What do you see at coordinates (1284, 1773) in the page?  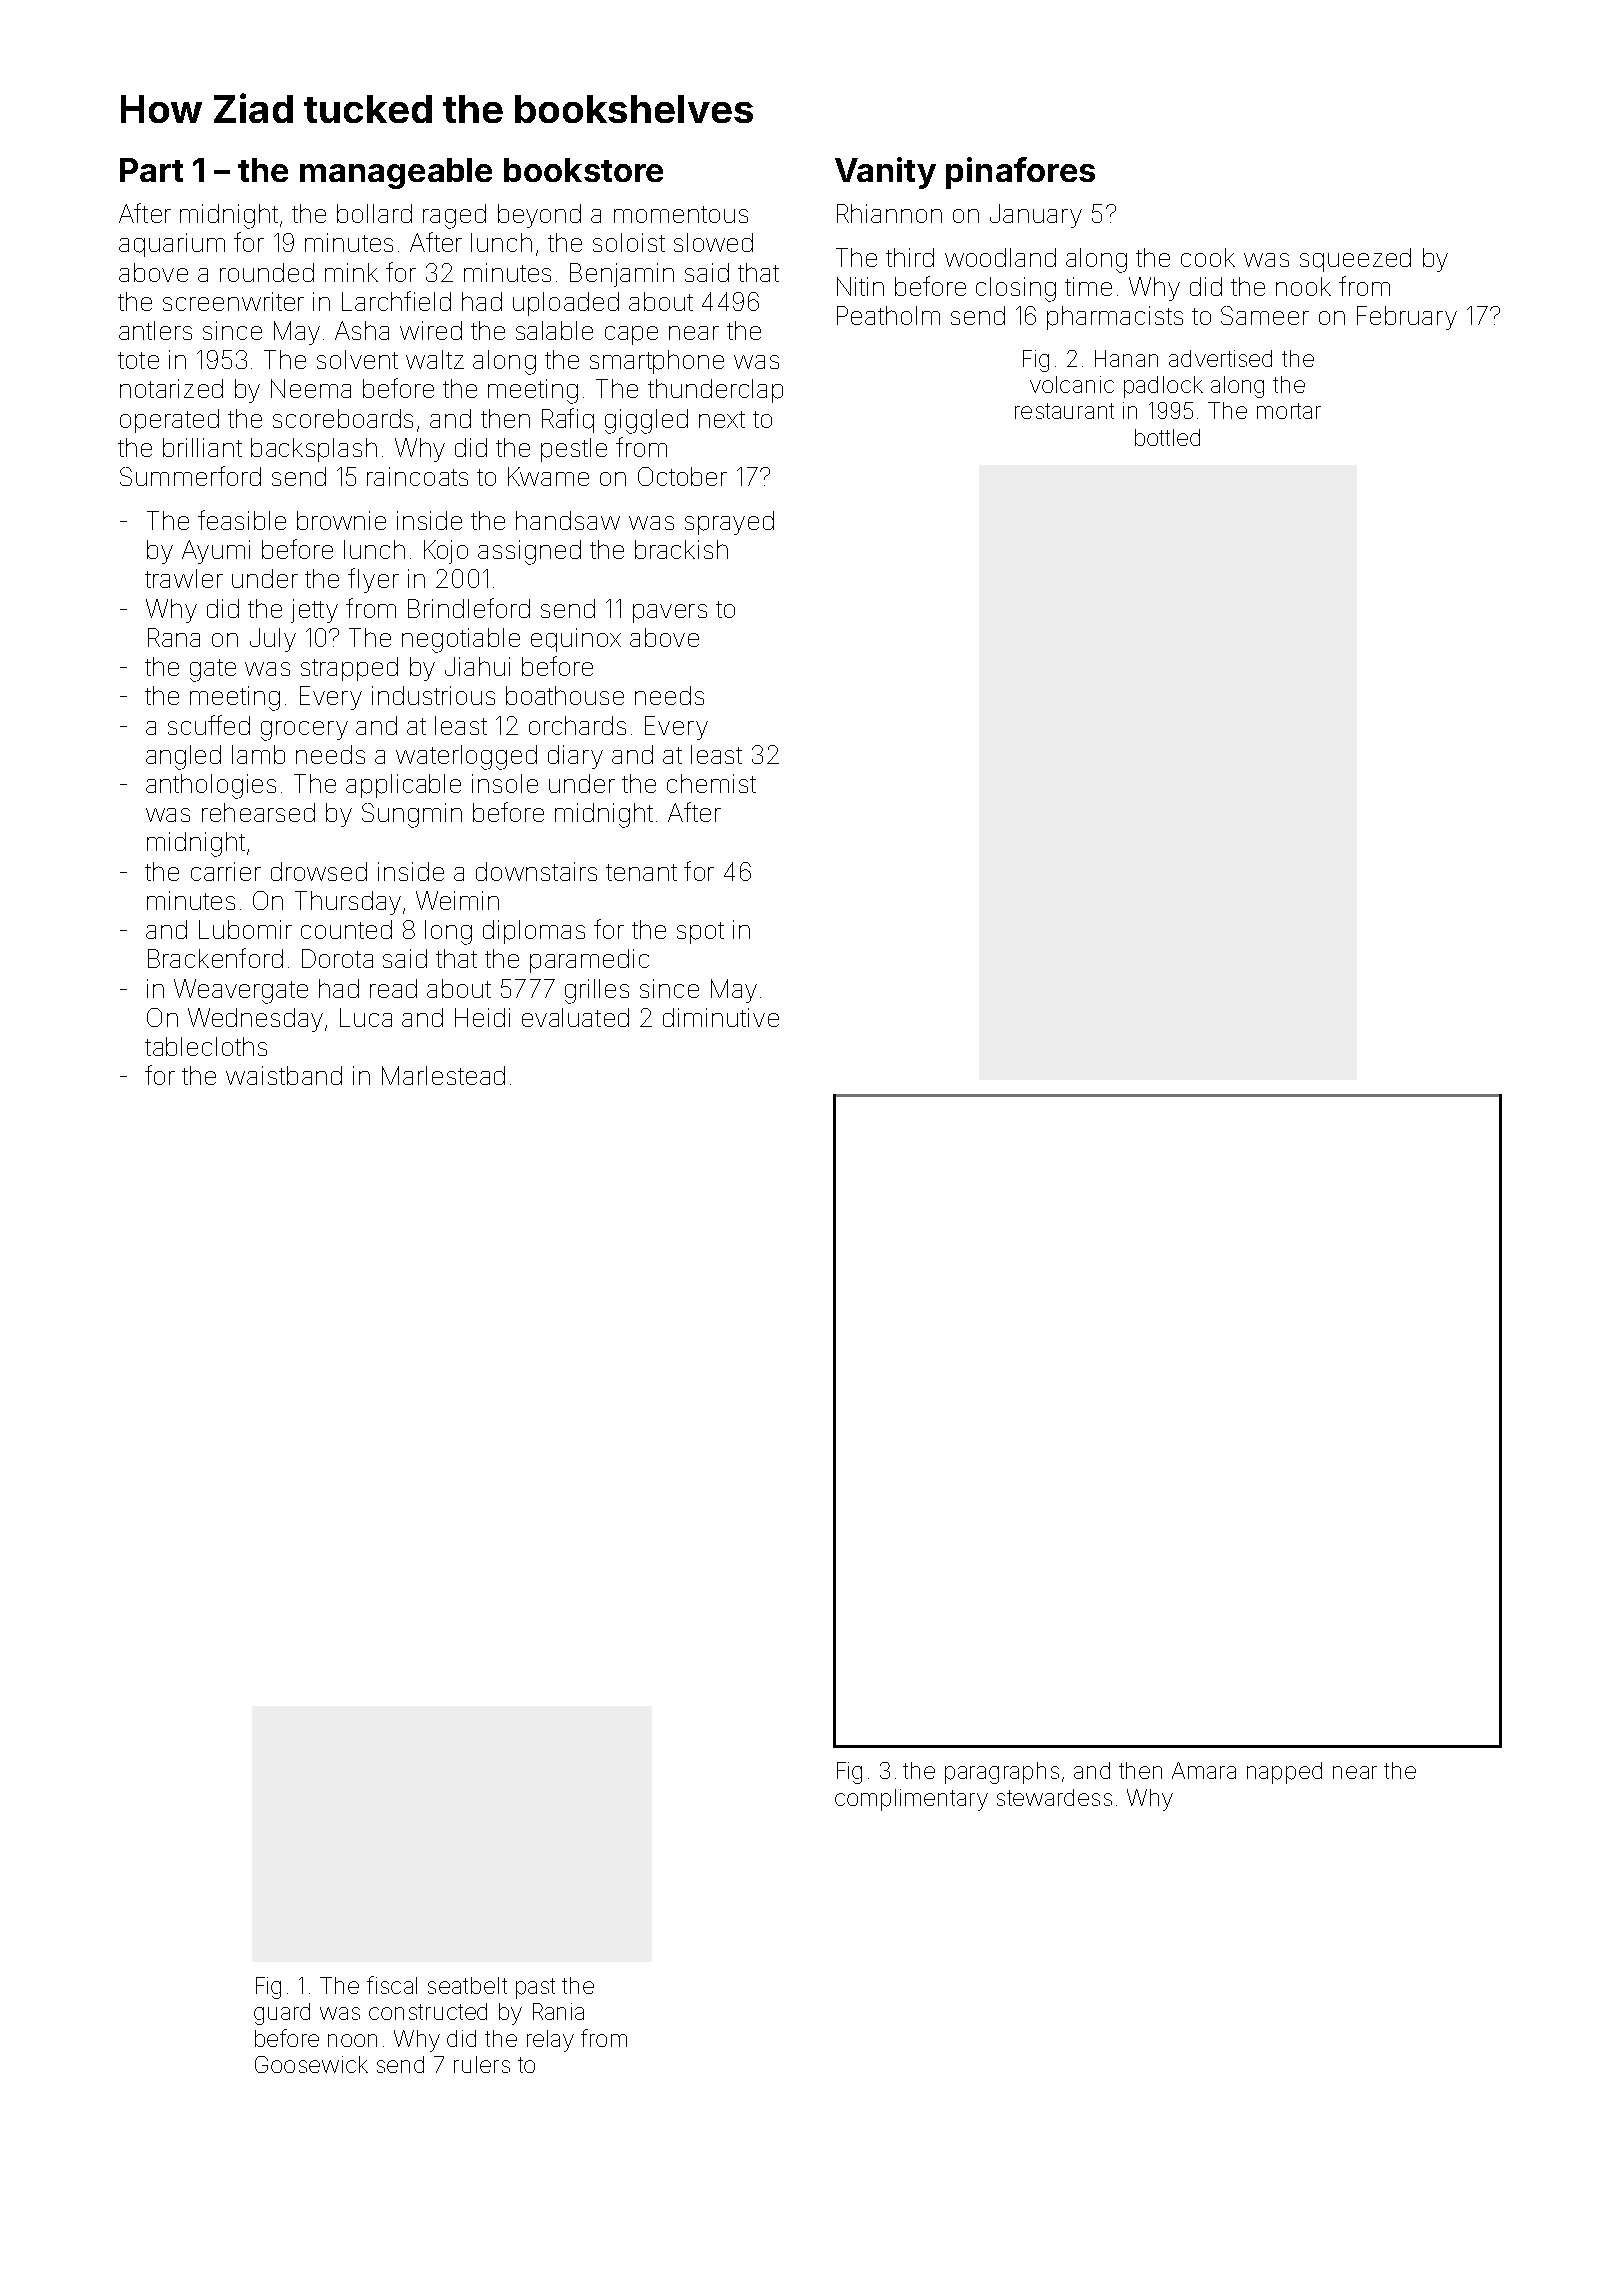 I see `napped` at bounding box center [1284, 1773].
